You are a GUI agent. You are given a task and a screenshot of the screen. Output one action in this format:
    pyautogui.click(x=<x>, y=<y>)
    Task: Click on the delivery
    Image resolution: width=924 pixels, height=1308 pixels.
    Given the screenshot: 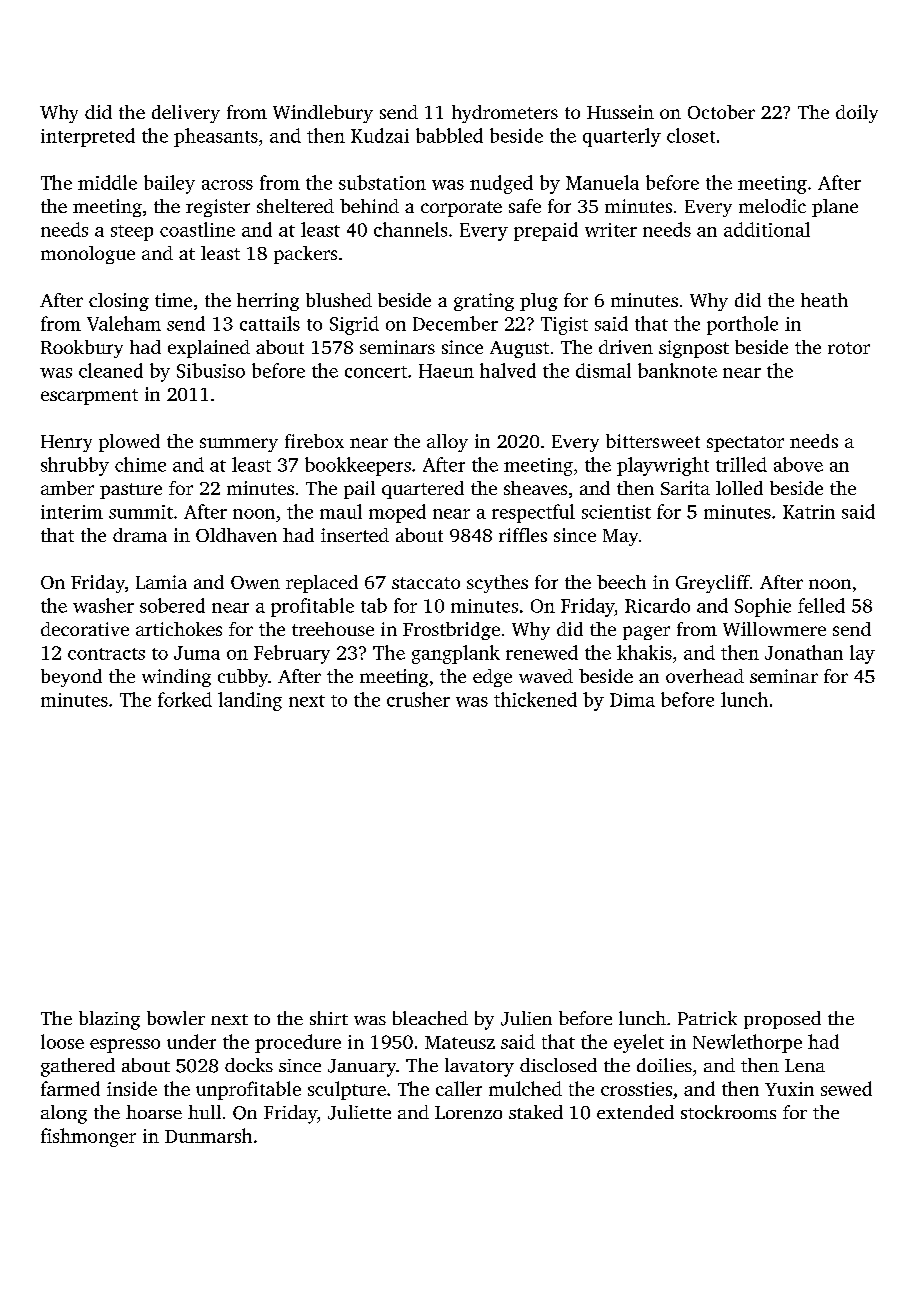 What is the action you would take?
    pyautogui.click(x=186, y=114)
